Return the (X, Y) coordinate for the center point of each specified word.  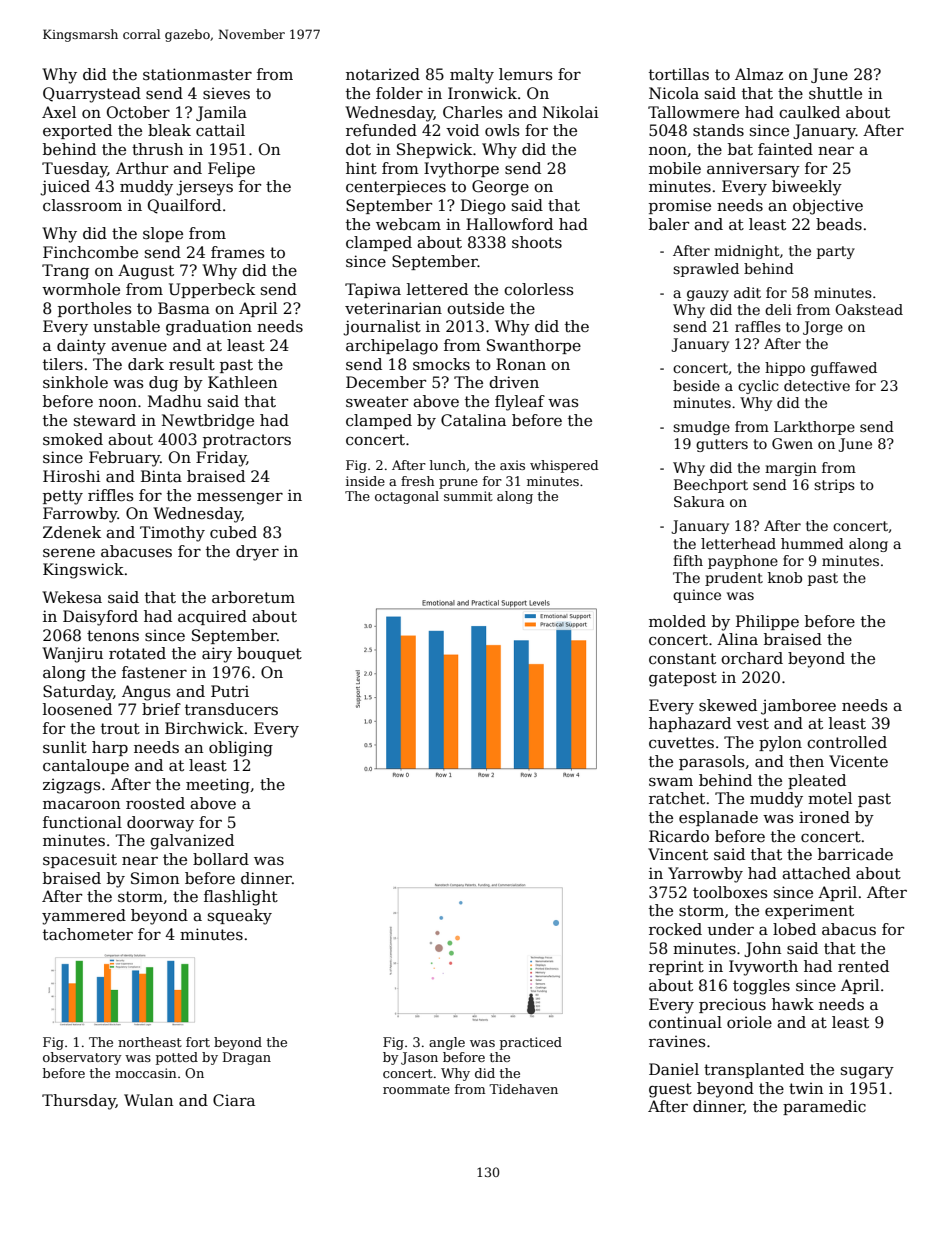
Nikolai (571, 112)
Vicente (858, 761)
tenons (113, 635)
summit (468, 496)
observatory (82, 1058)
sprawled (706, 270)
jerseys (204, 188)
